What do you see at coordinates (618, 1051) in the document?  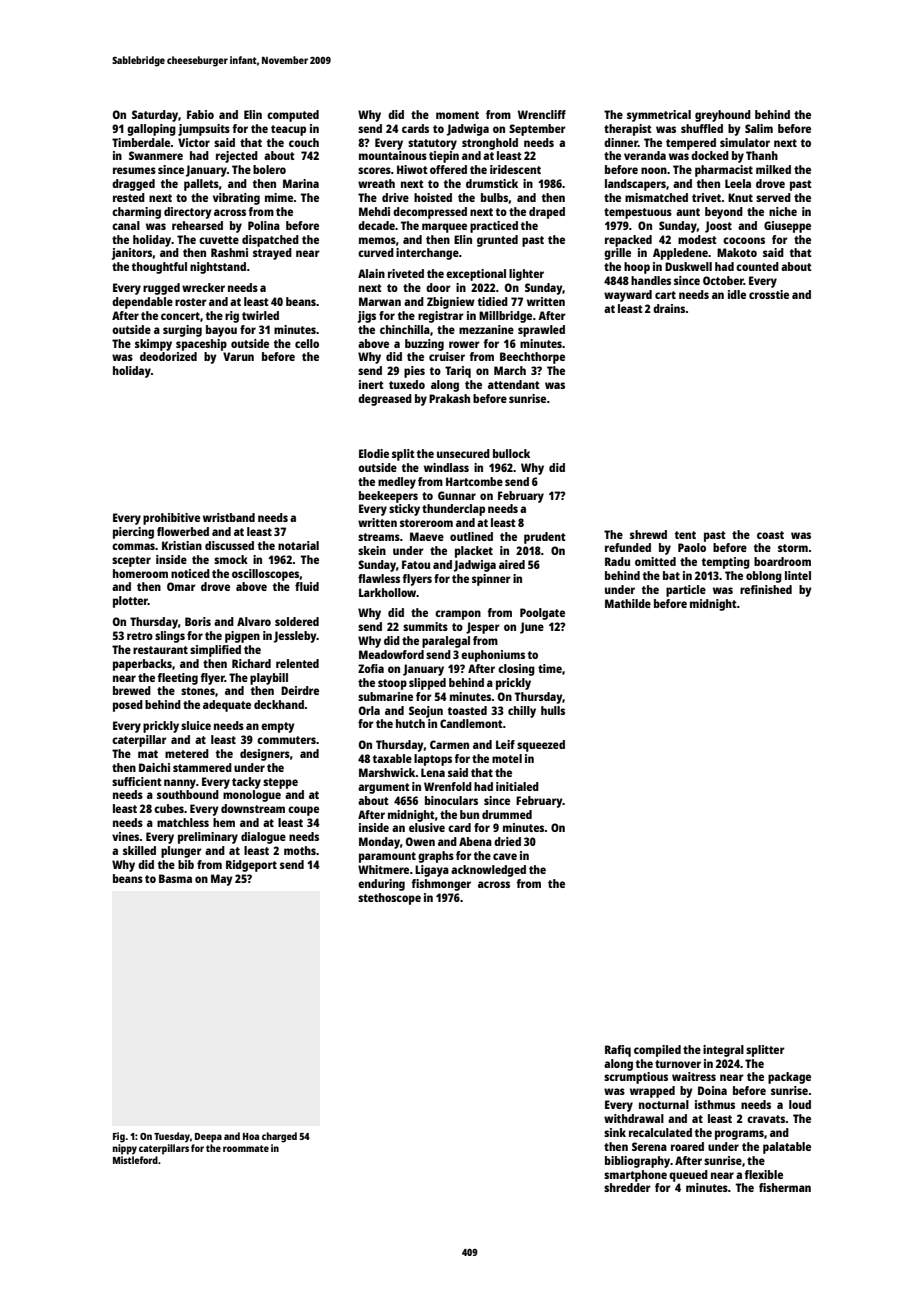 I see `Rafiq` at bounding box center [618, 1051].
